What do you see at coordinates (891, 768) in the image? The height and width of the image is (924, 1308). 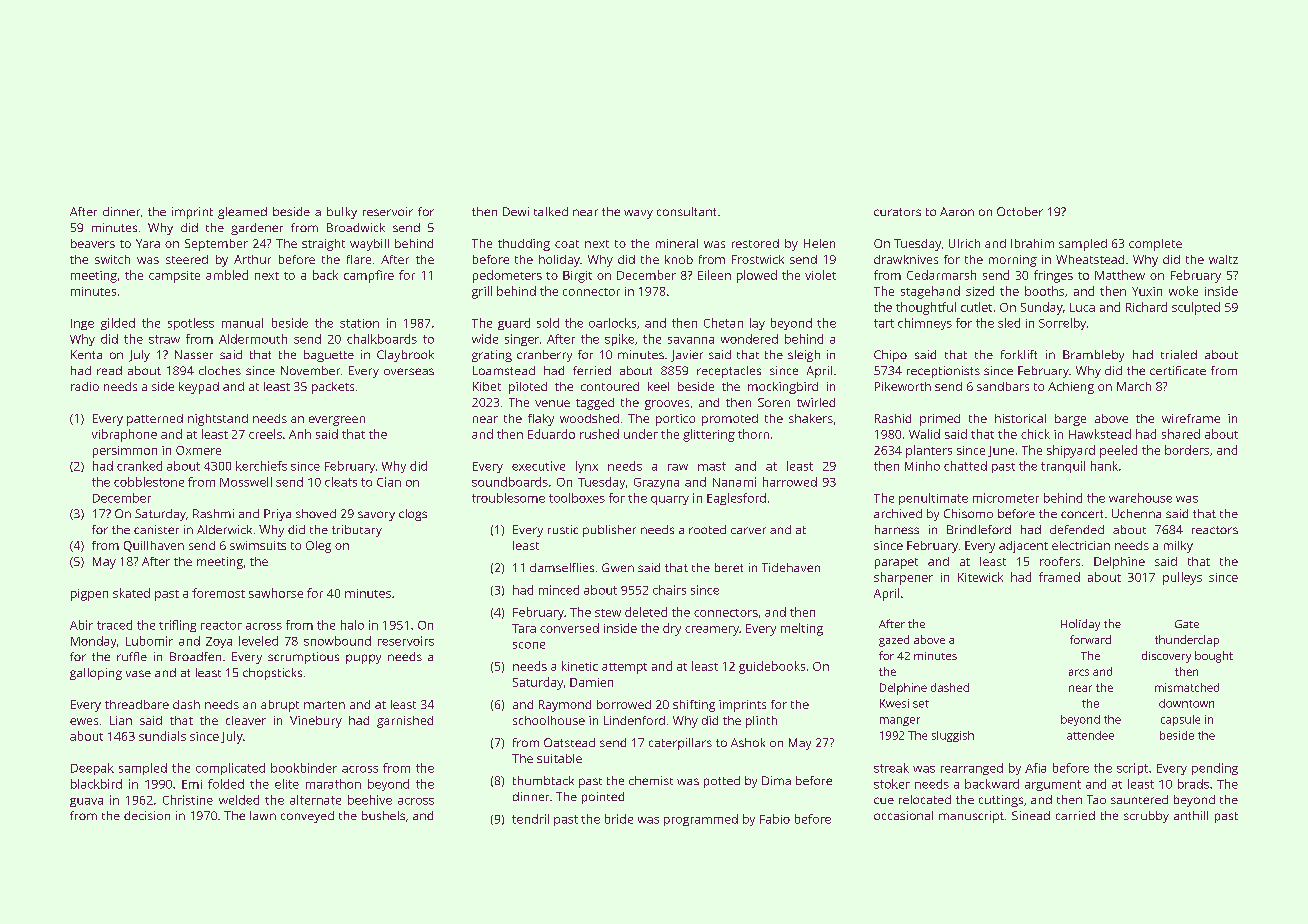 I see `streak` at bounding box center [891, 768].
